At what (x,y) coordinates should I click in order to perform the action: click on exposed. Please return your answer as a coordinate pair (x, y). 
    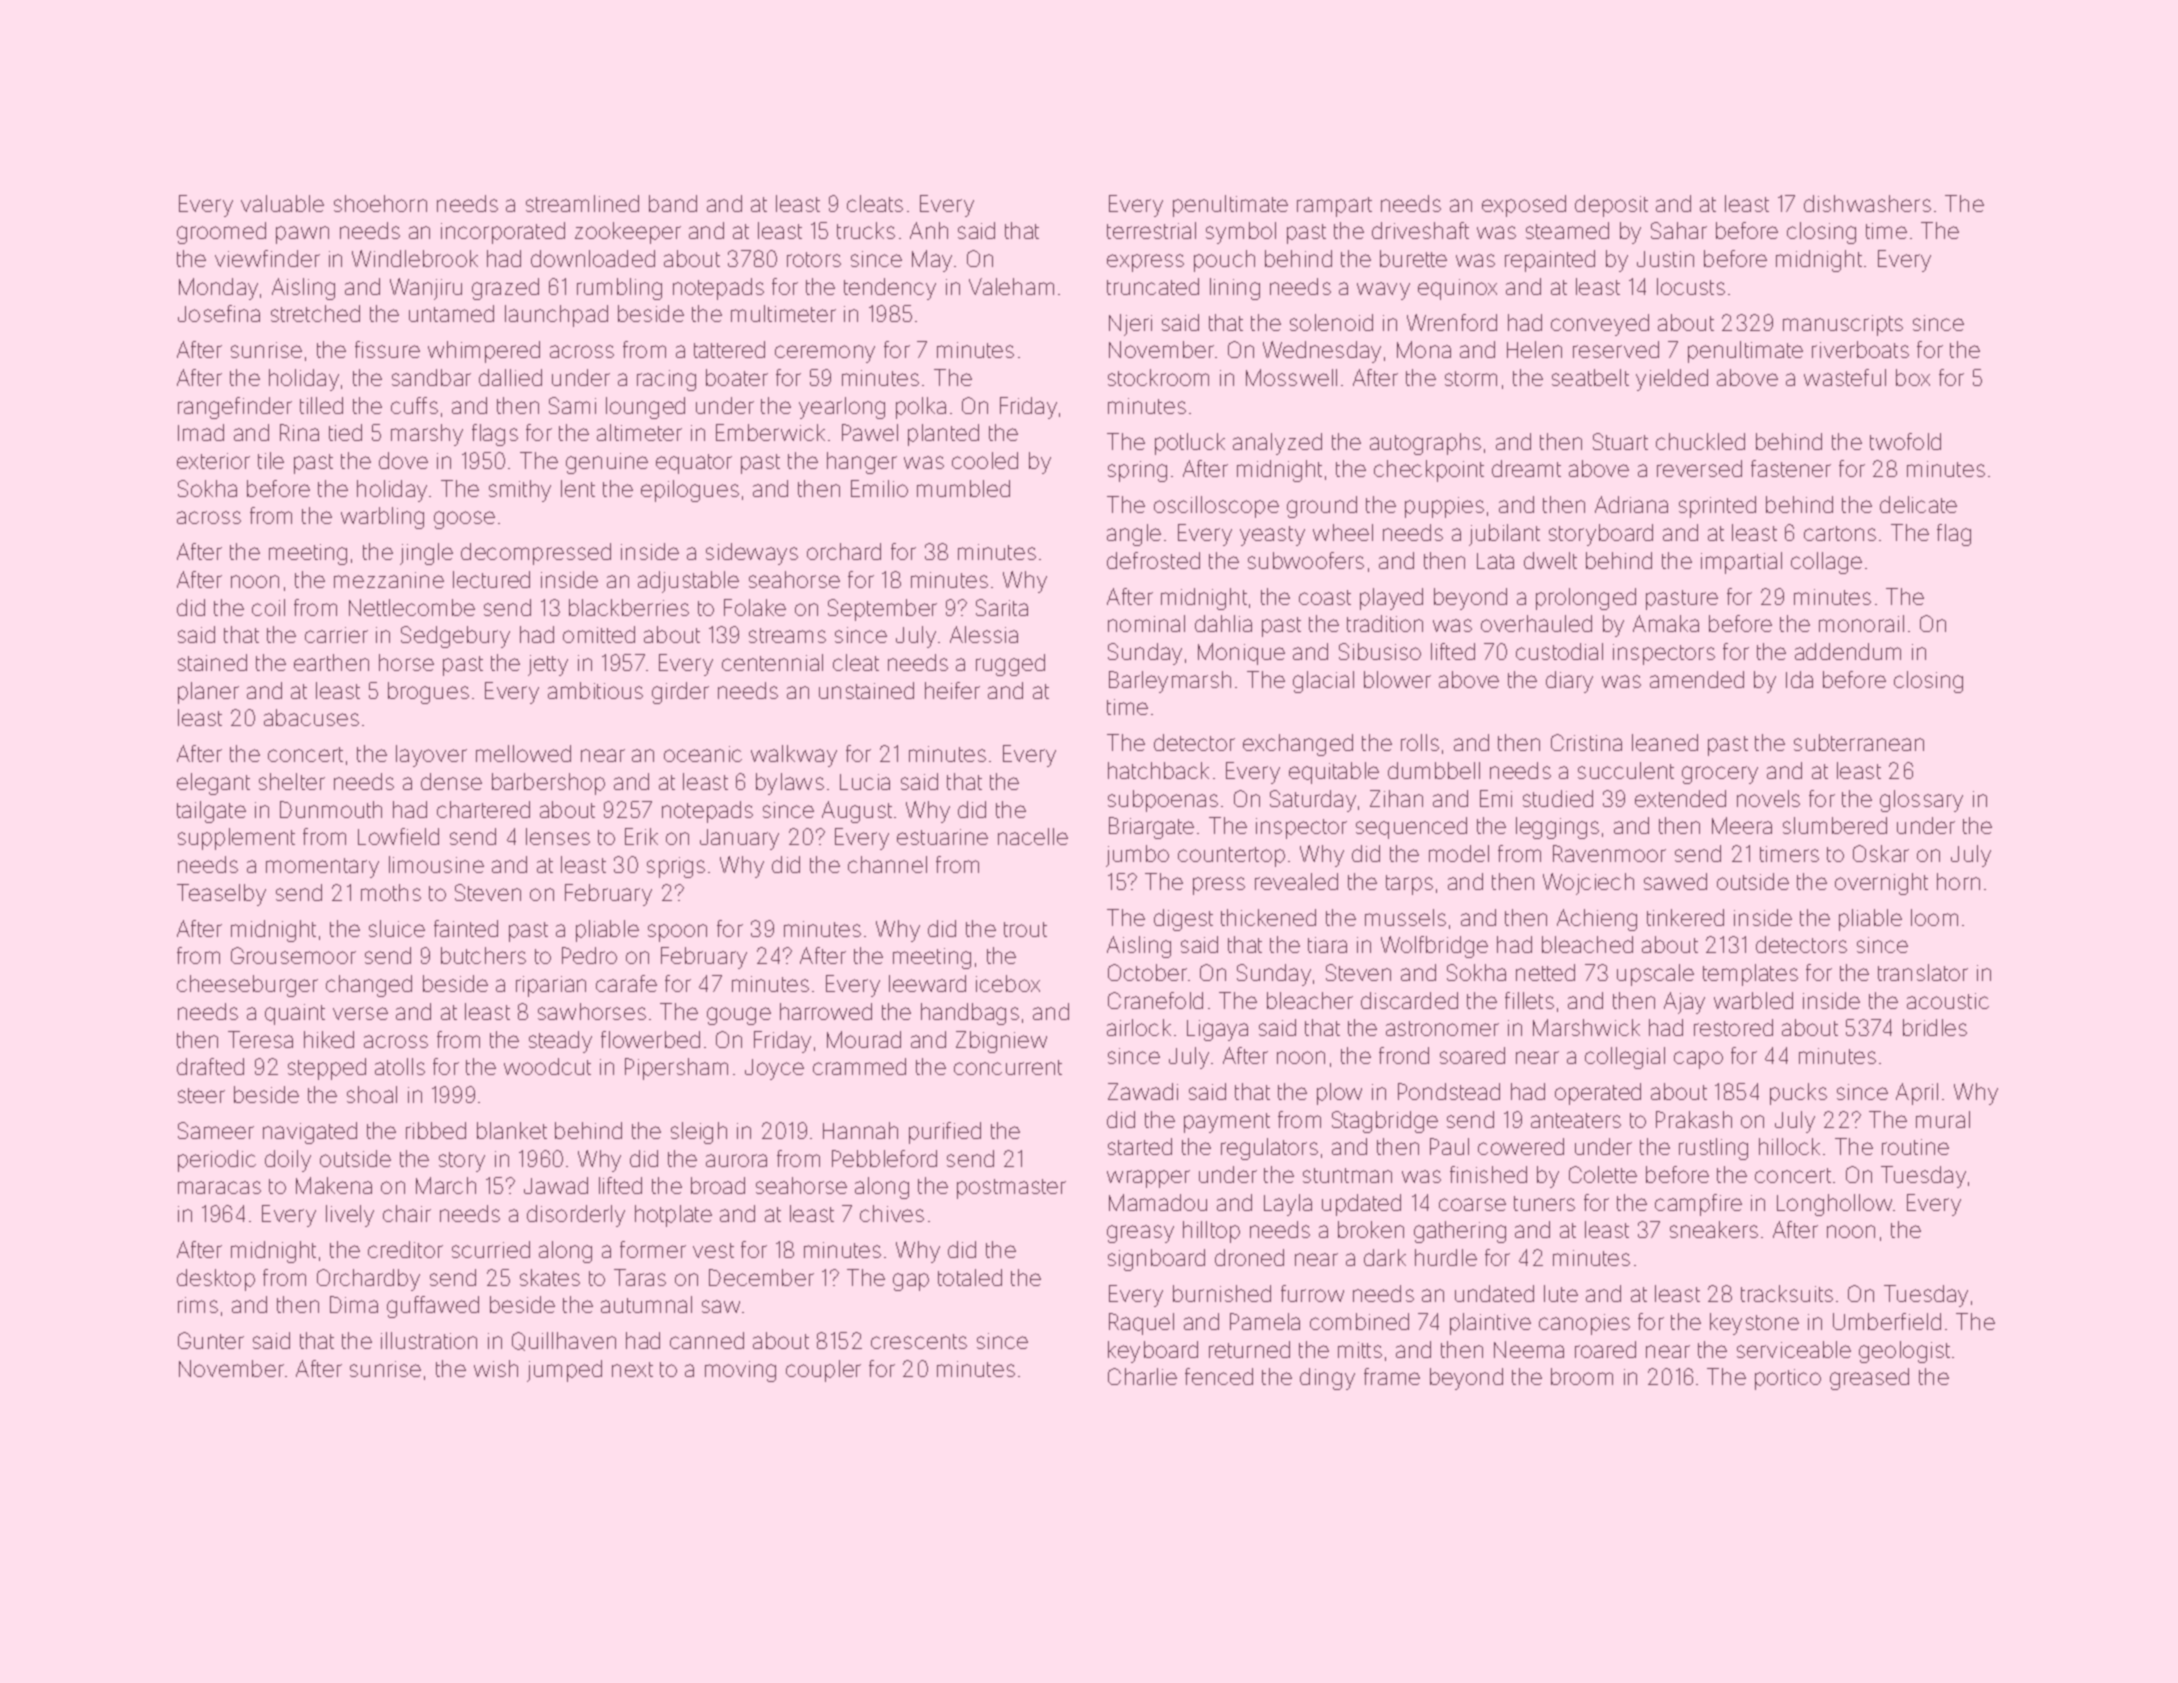
    Looking at the image, I should click on (1524, 206).
